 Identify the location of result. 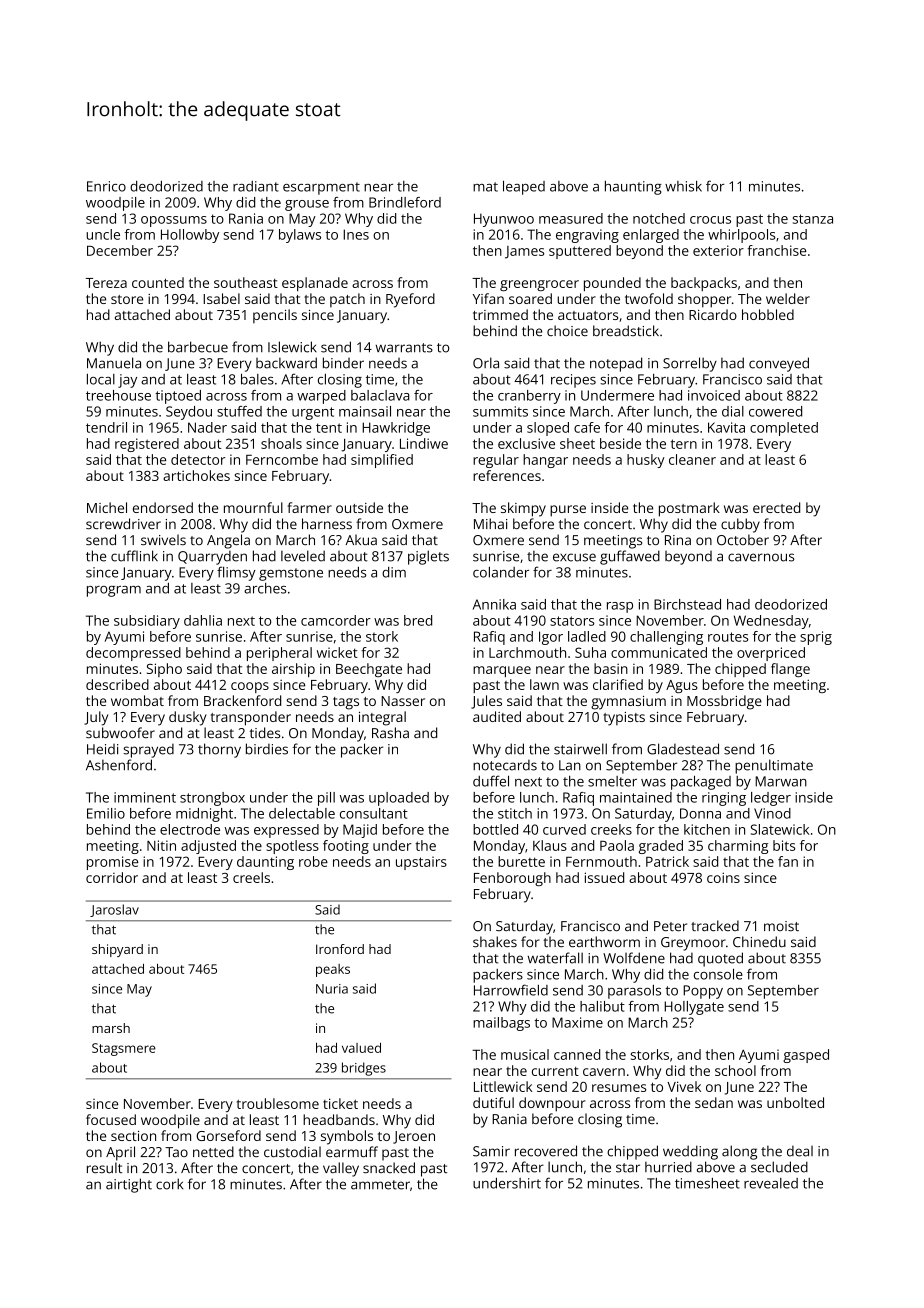
(104, 1167).
